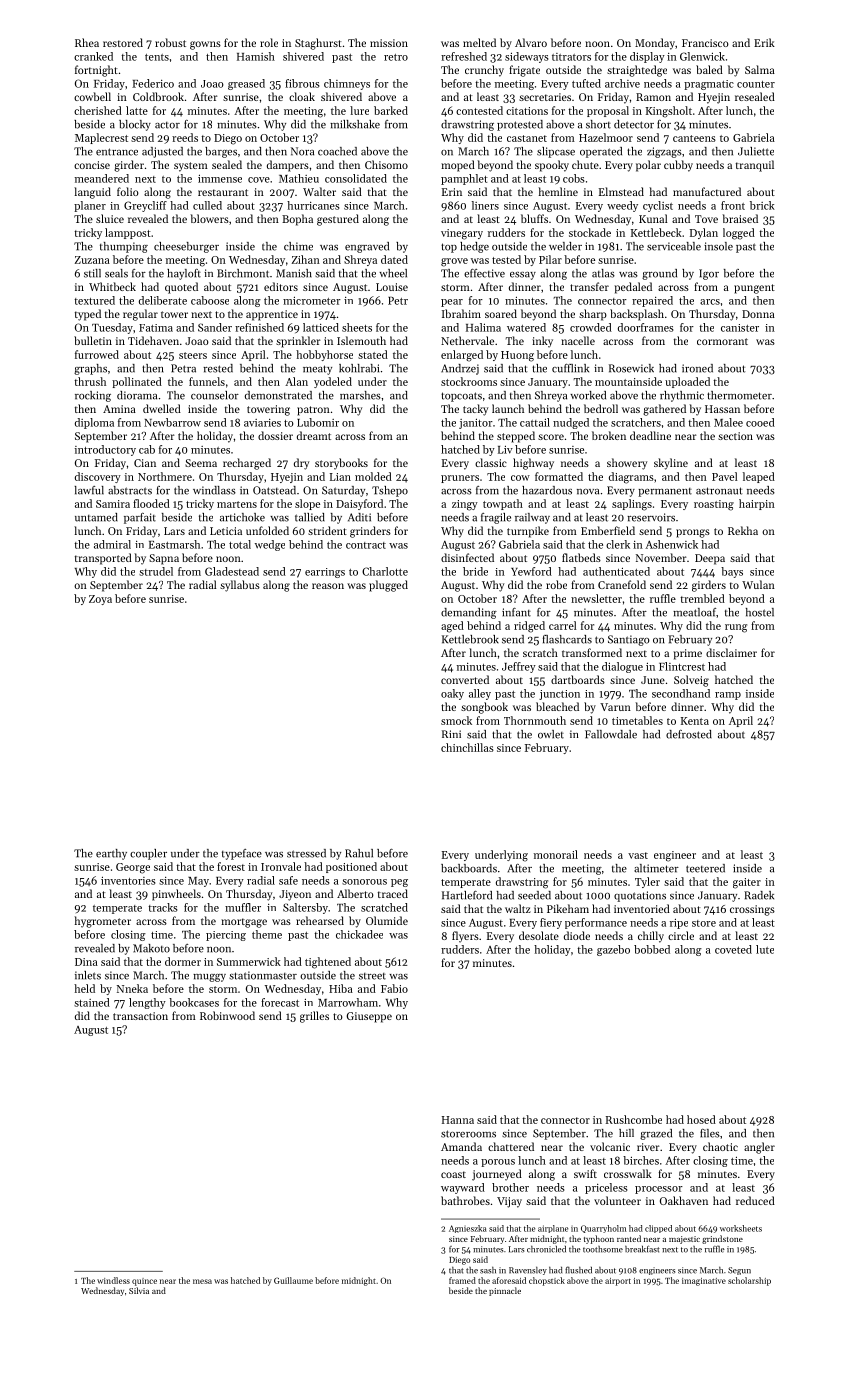 Image resolution: width=849 pixels, height=1400 pixels. I want to click on angler, so click(759, 1148).
